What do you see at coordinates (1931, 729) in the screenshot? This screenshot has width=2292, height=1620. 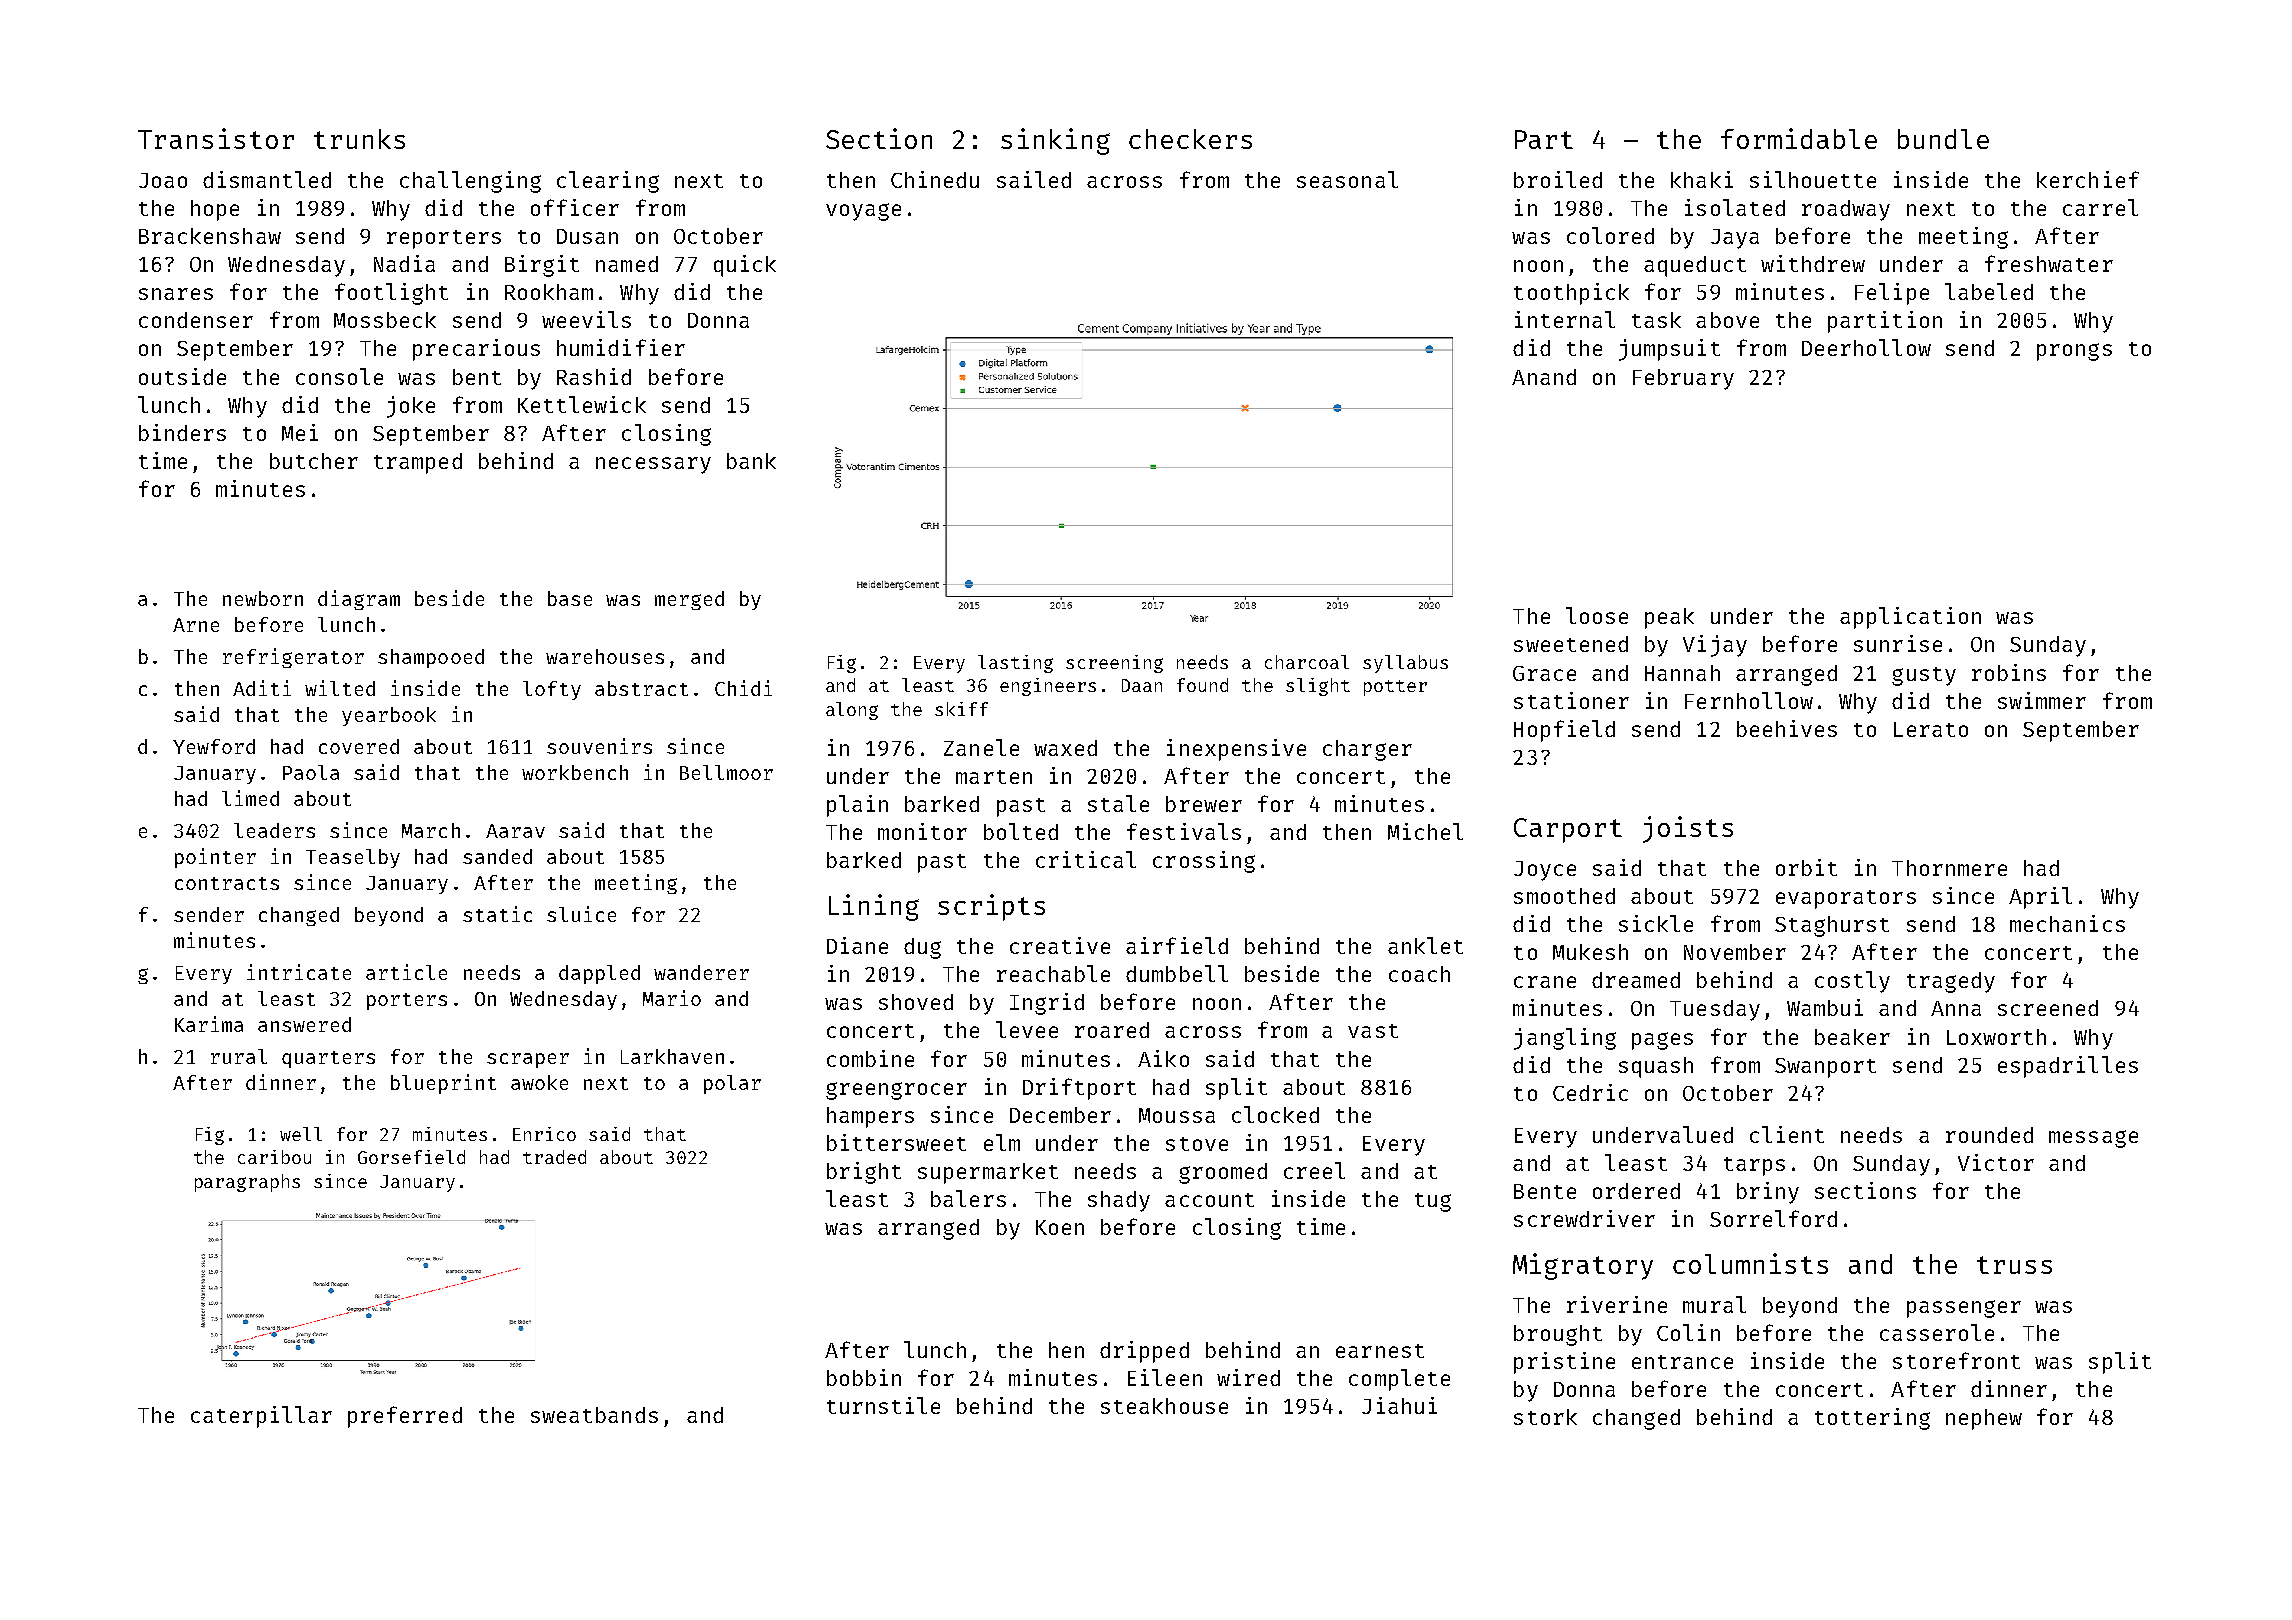 I see `Lerato` at bounding box center [1931, 729].
